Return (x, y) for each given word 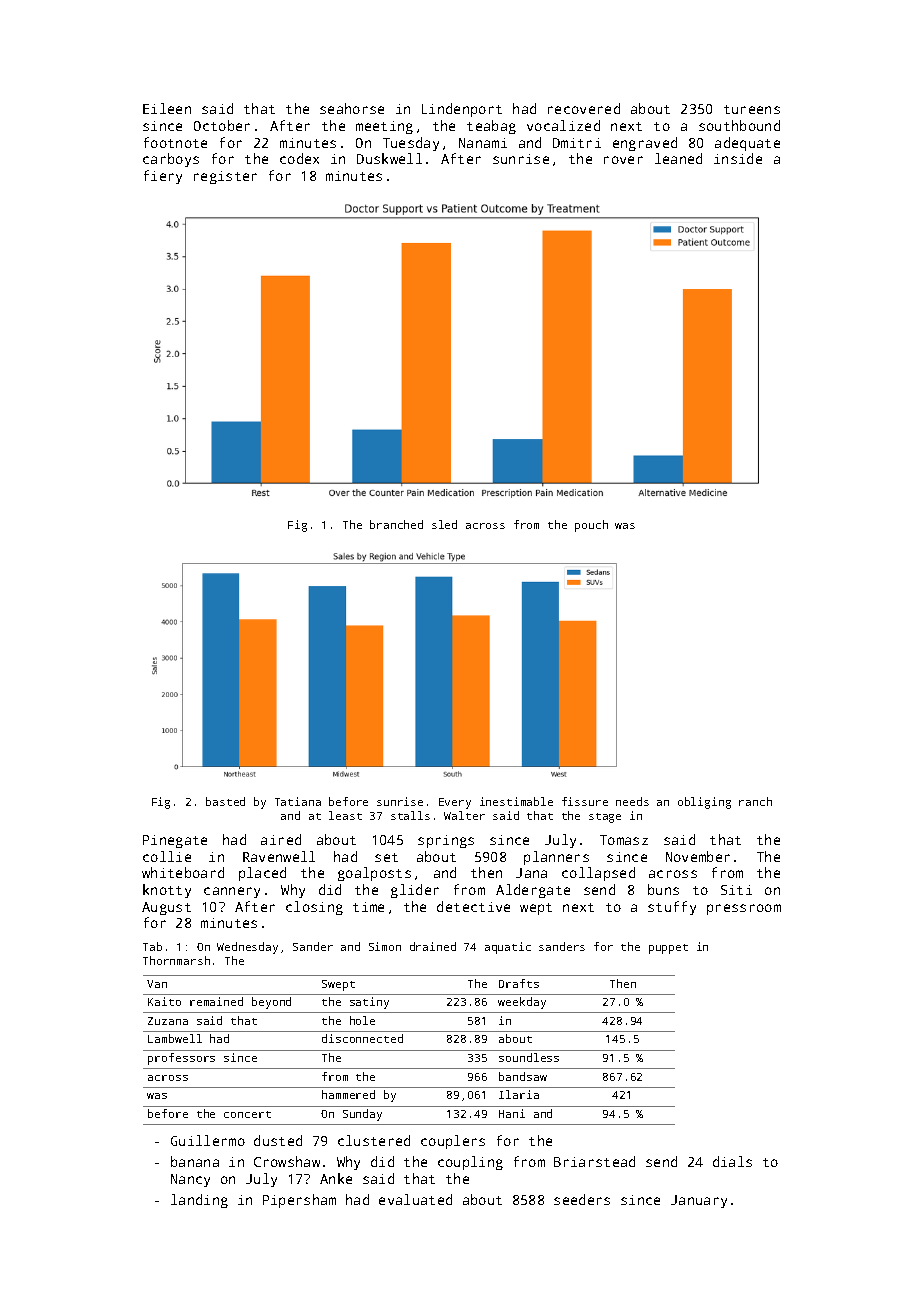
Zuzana (168, 1021)
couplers (453, 1142)
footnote (175, 142)
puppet (668, 949)
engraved (645, 144)
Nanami (483, 143)
